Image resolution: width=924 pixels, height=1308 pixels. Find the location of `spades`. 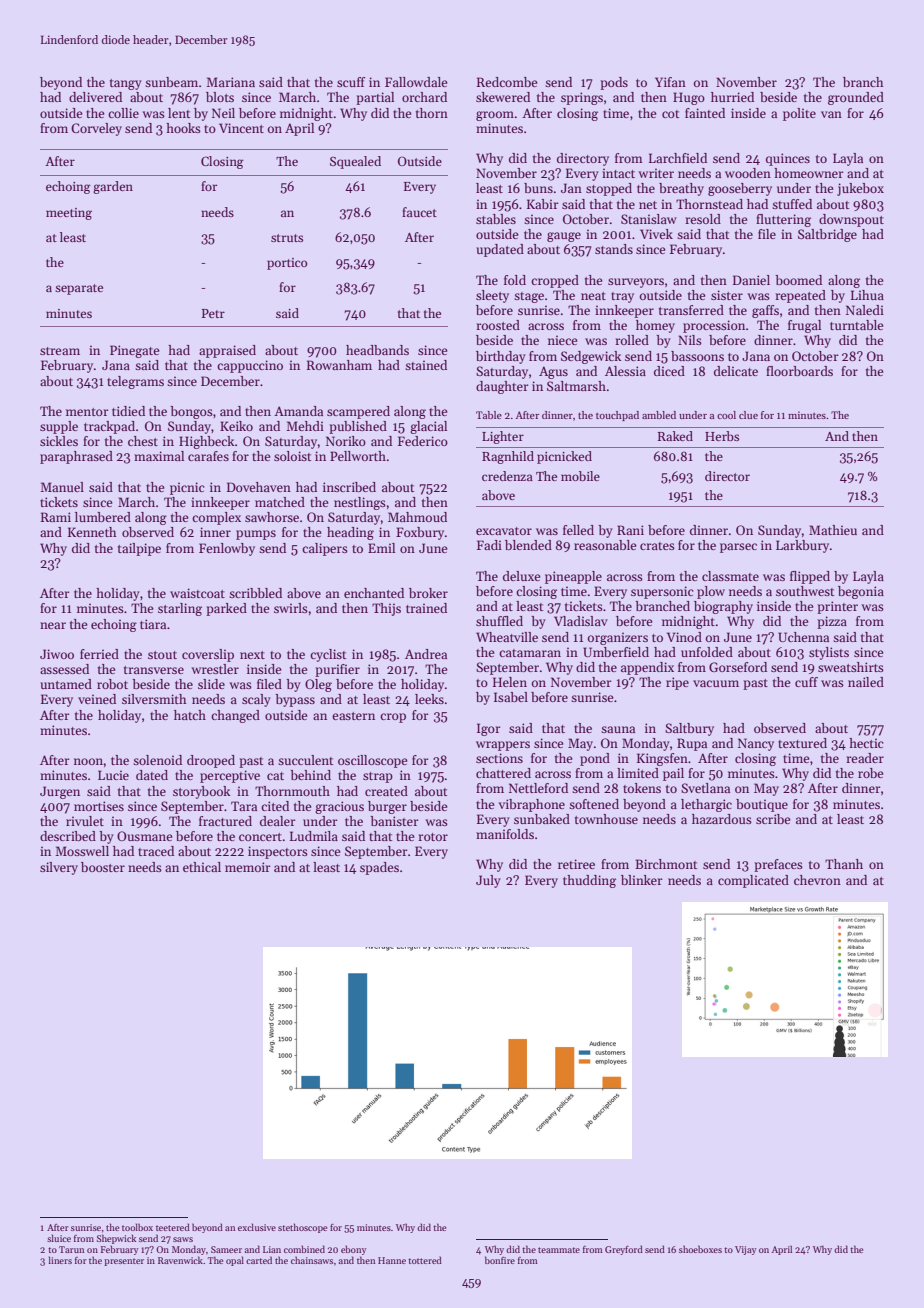

spades is located at coordinates (379, 868).
